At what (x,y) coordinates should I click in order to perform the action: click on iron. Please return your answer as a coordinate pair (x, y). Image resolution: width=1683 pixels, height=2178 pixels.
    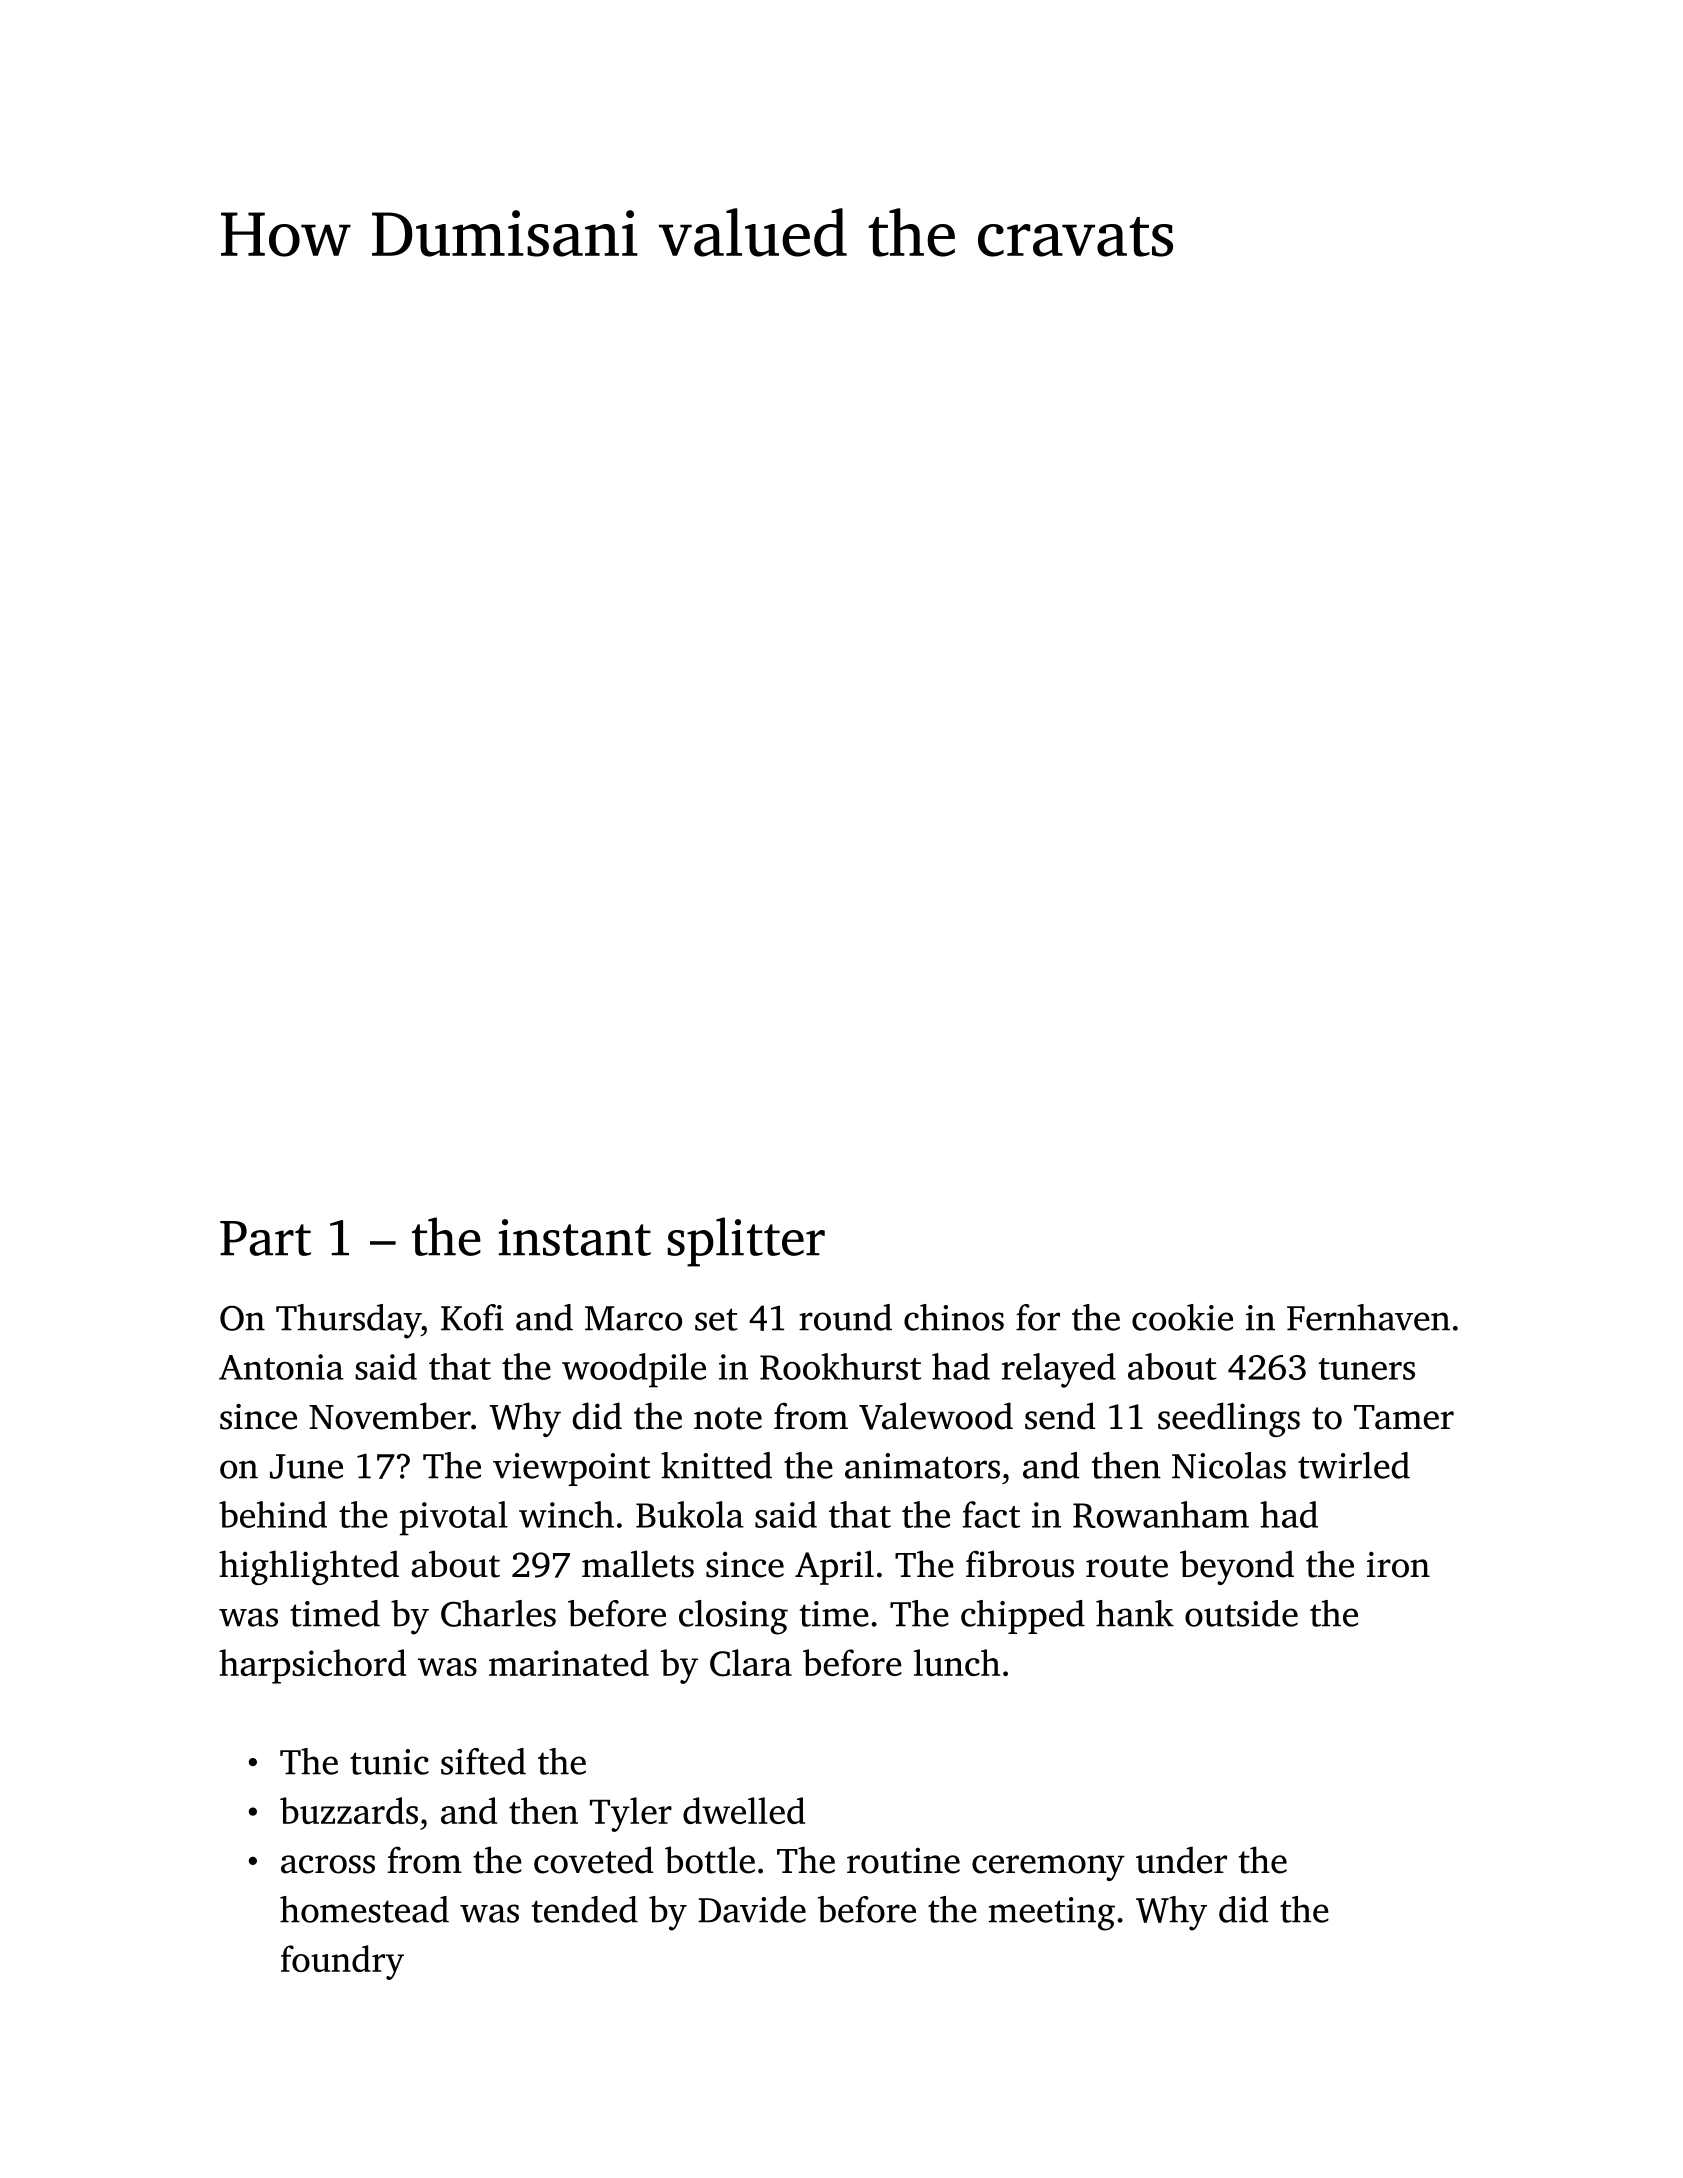
    Looking at the image, I should click on (1398, 1564).
